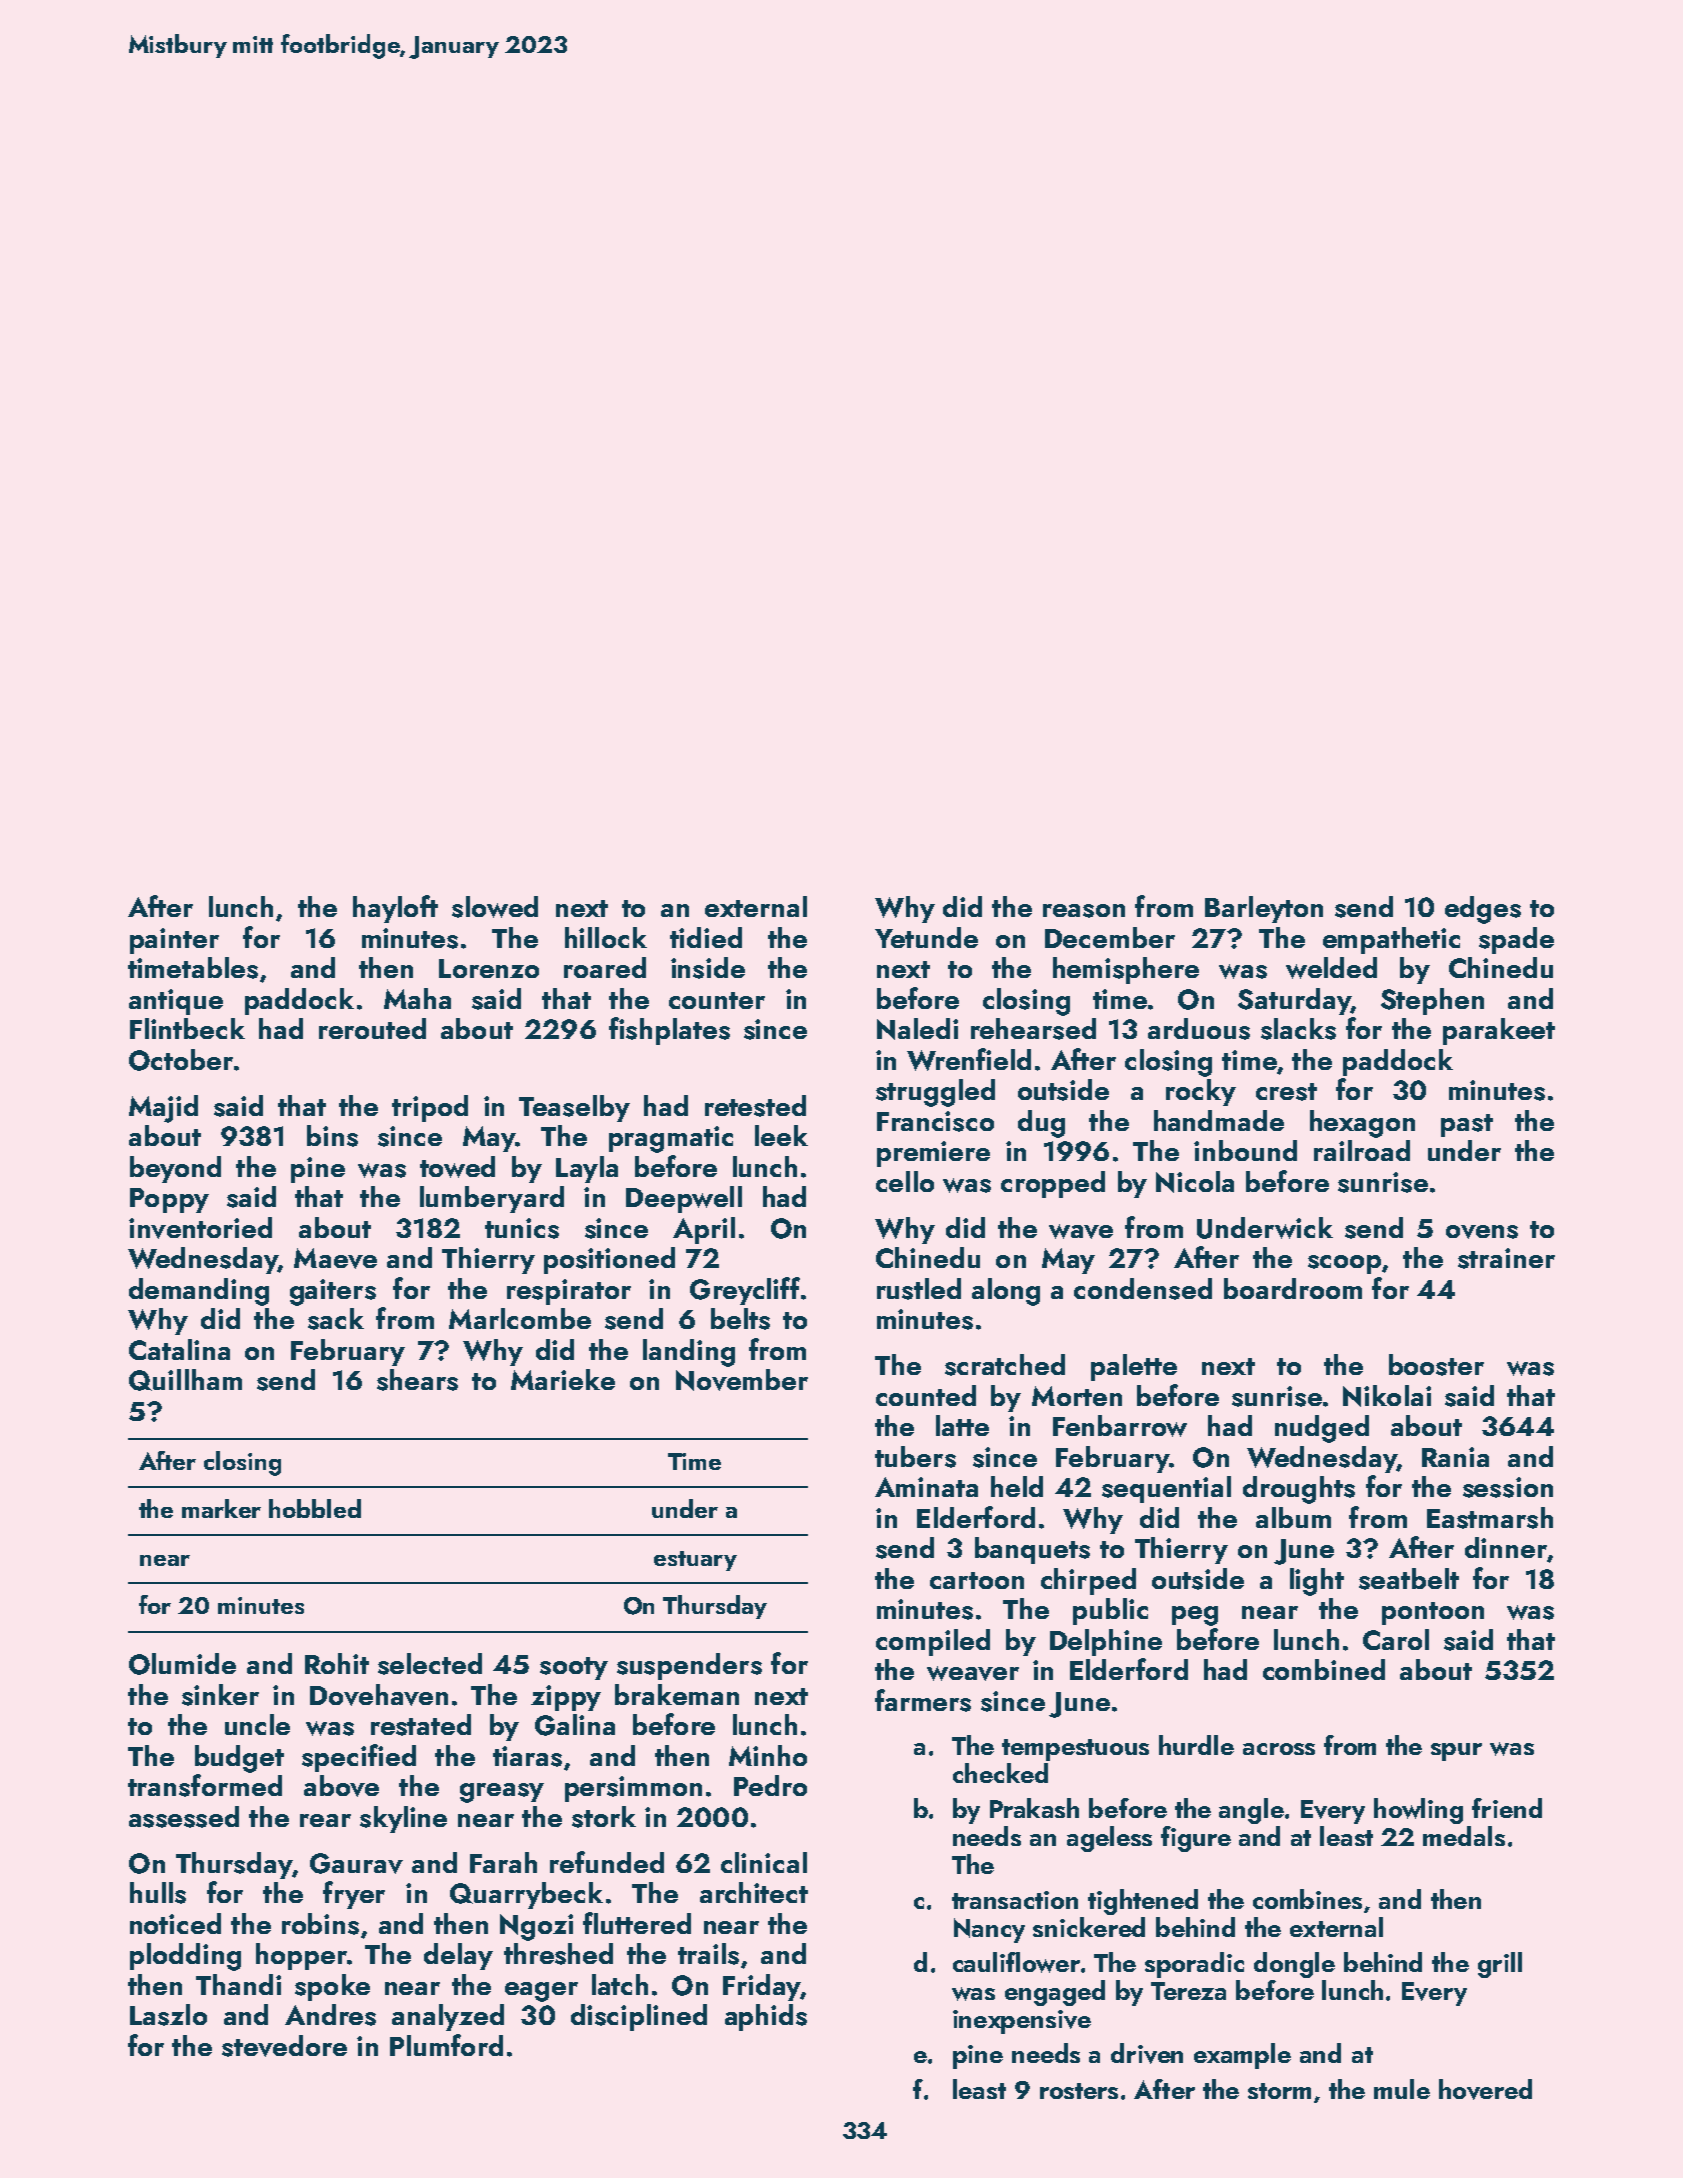 Image resolution: width=1683 pixels, height=2178 pixels. Describe the element at coordinates (1432, 1001) in the page. I see `Stephen` at that location.
